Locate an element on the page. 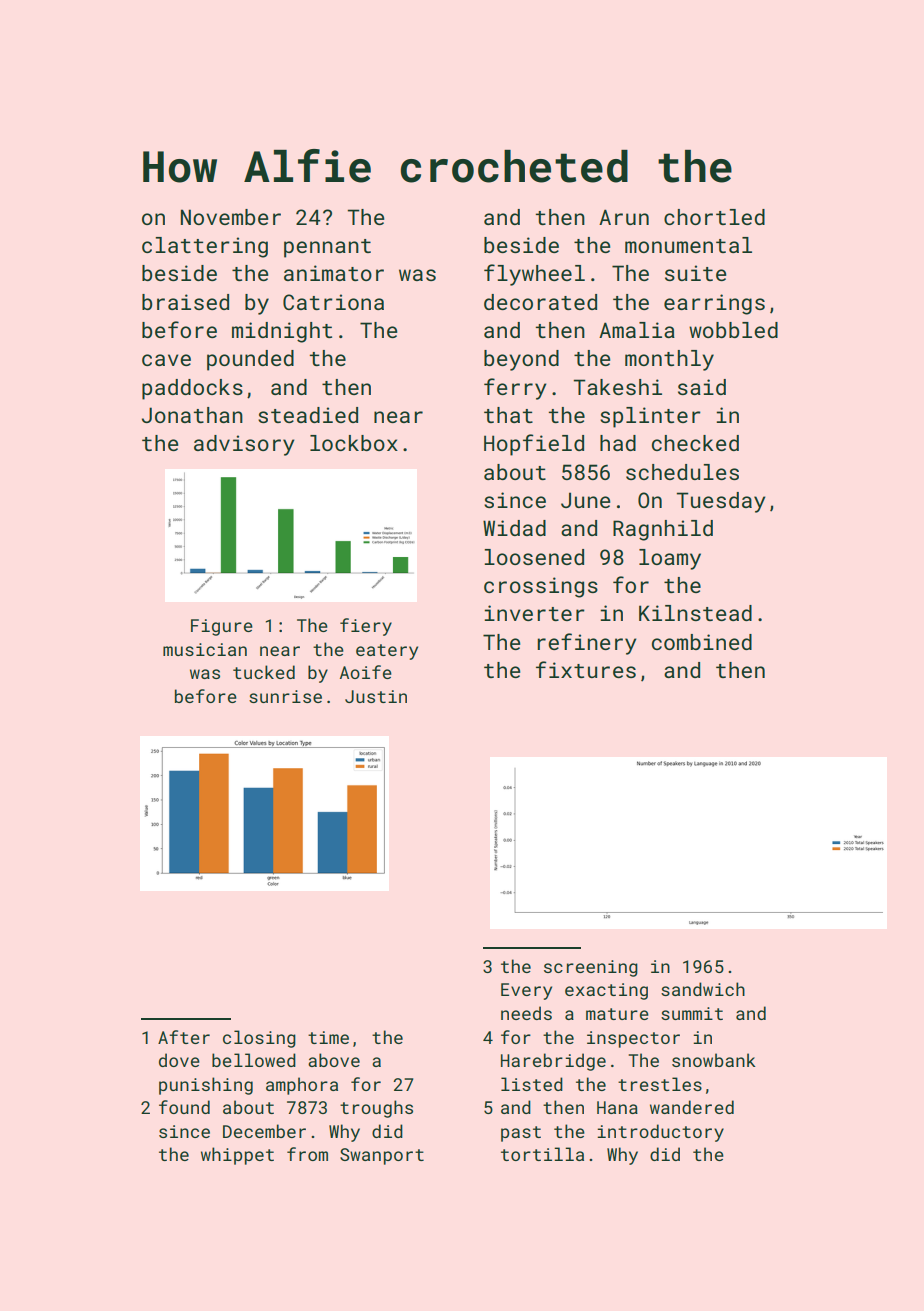  advisory is located at coordinates (244, 445).
